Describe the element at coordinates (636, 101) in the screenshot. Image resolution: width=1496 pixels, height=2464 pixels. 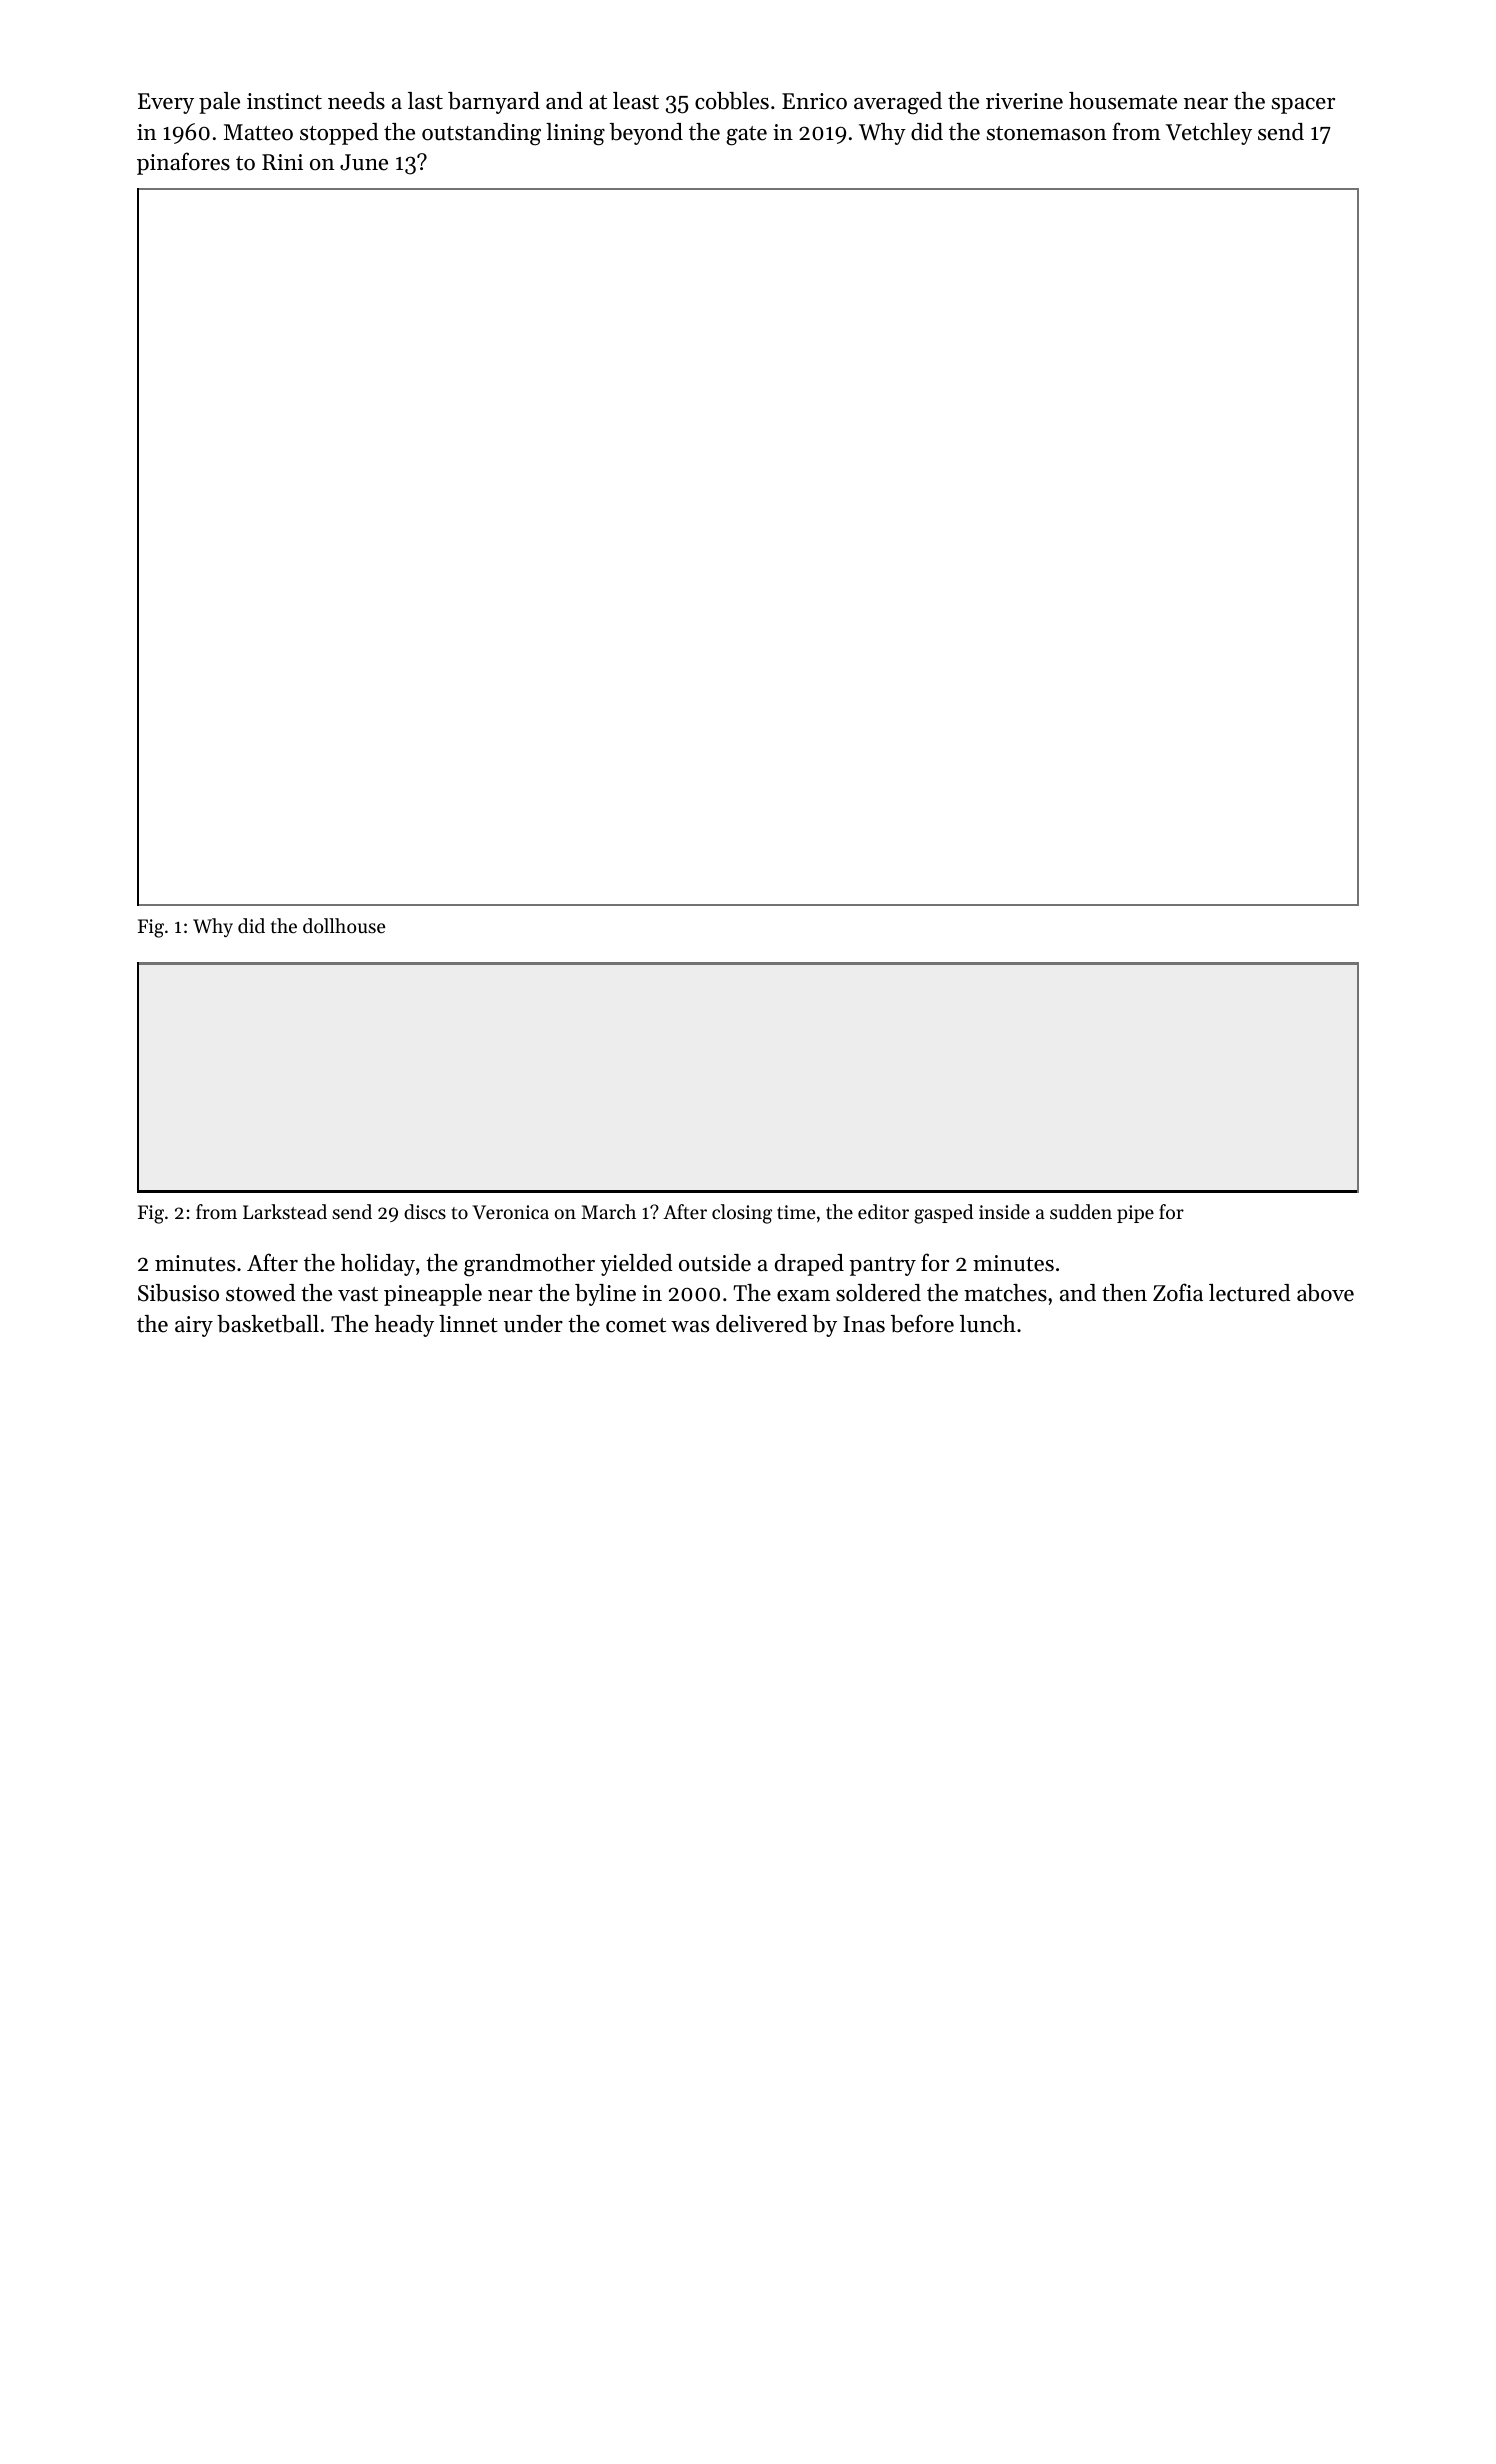
I see `least` at that location.
